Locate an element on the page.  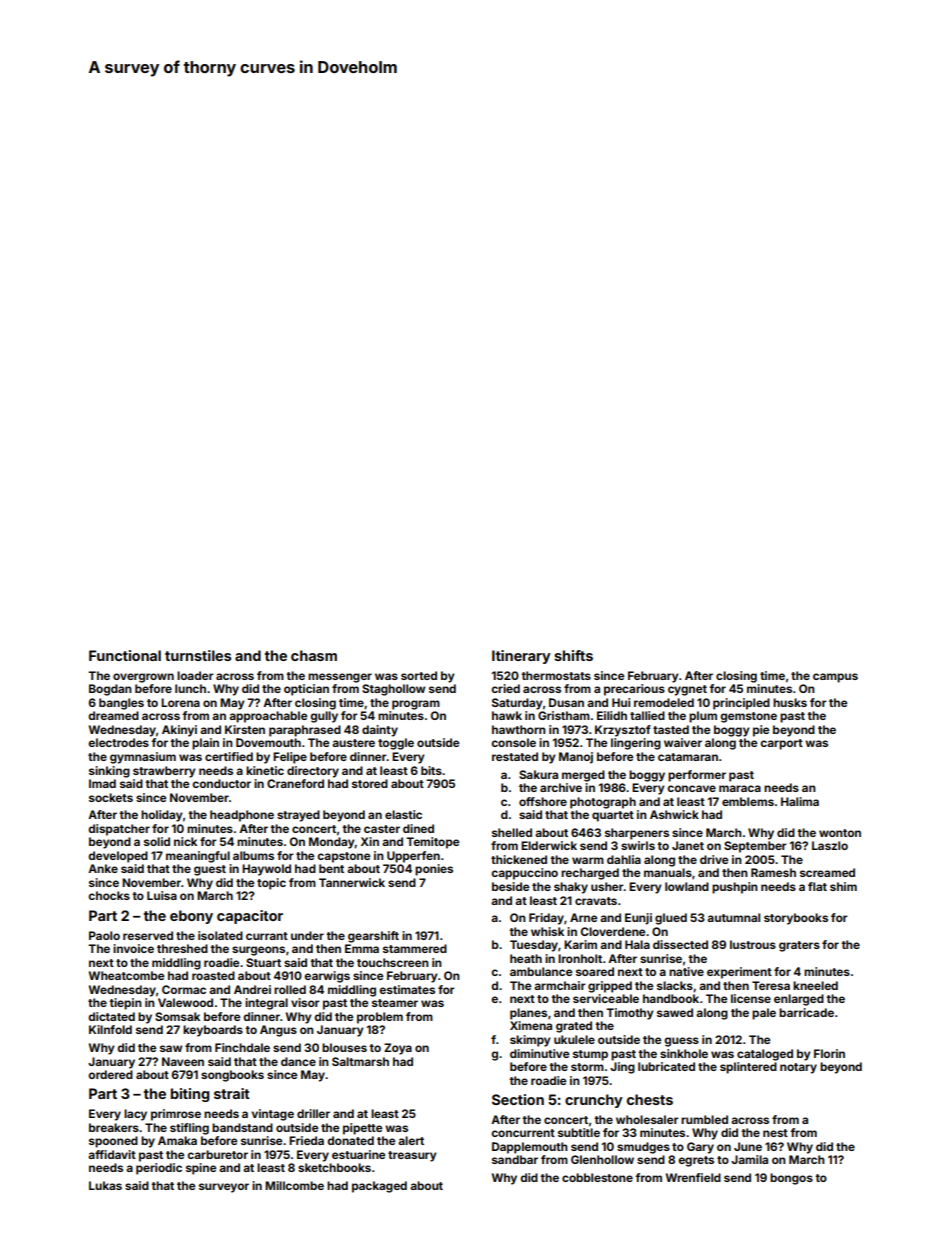
Itinerary is located at coordinates (521, 657).
